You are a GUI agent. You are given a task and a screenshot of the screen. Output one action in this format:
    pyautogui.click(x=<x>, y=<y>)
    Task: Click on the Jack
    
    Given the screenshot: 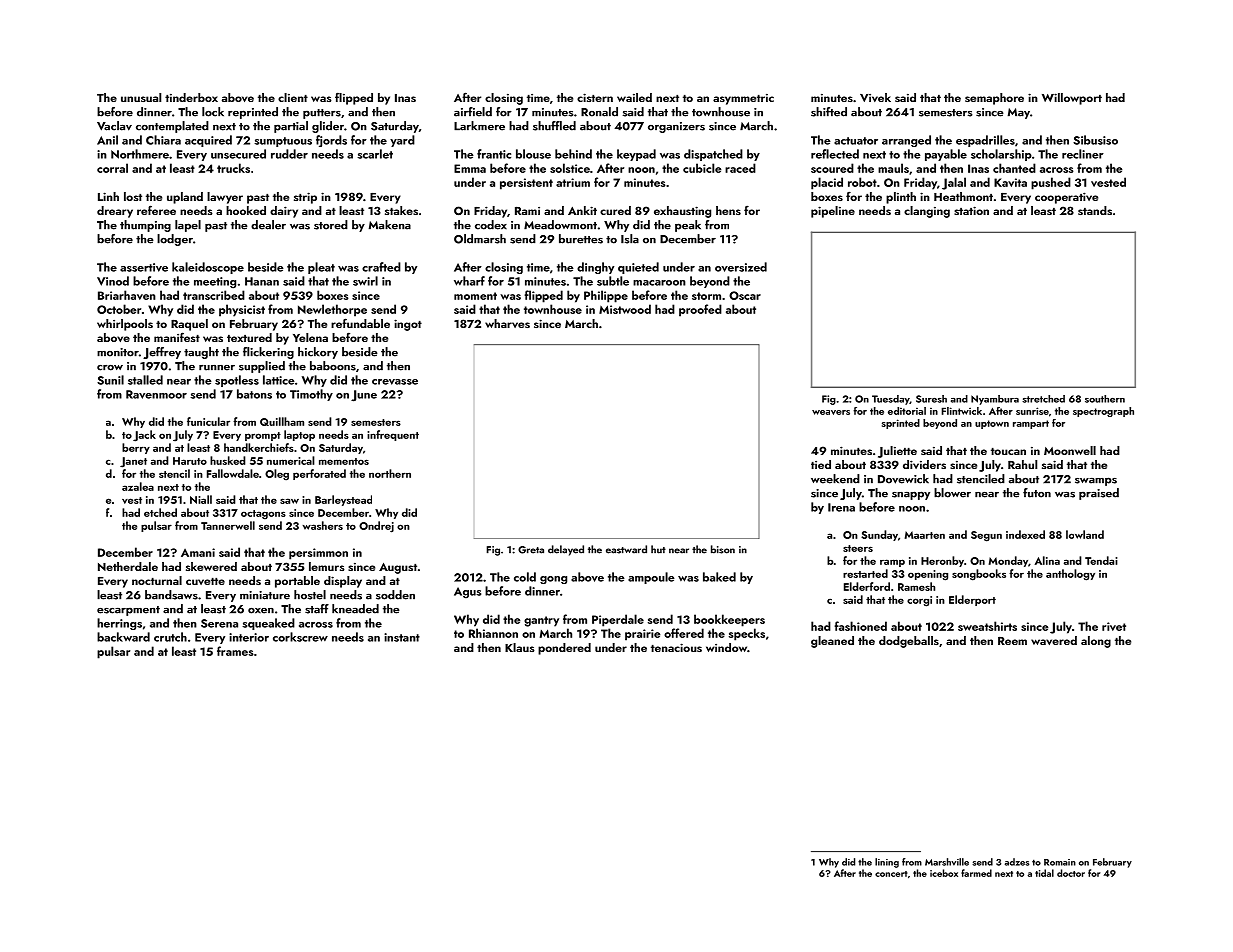 What is the action you would take?
    pyautogui.click(x=144, y=436)
